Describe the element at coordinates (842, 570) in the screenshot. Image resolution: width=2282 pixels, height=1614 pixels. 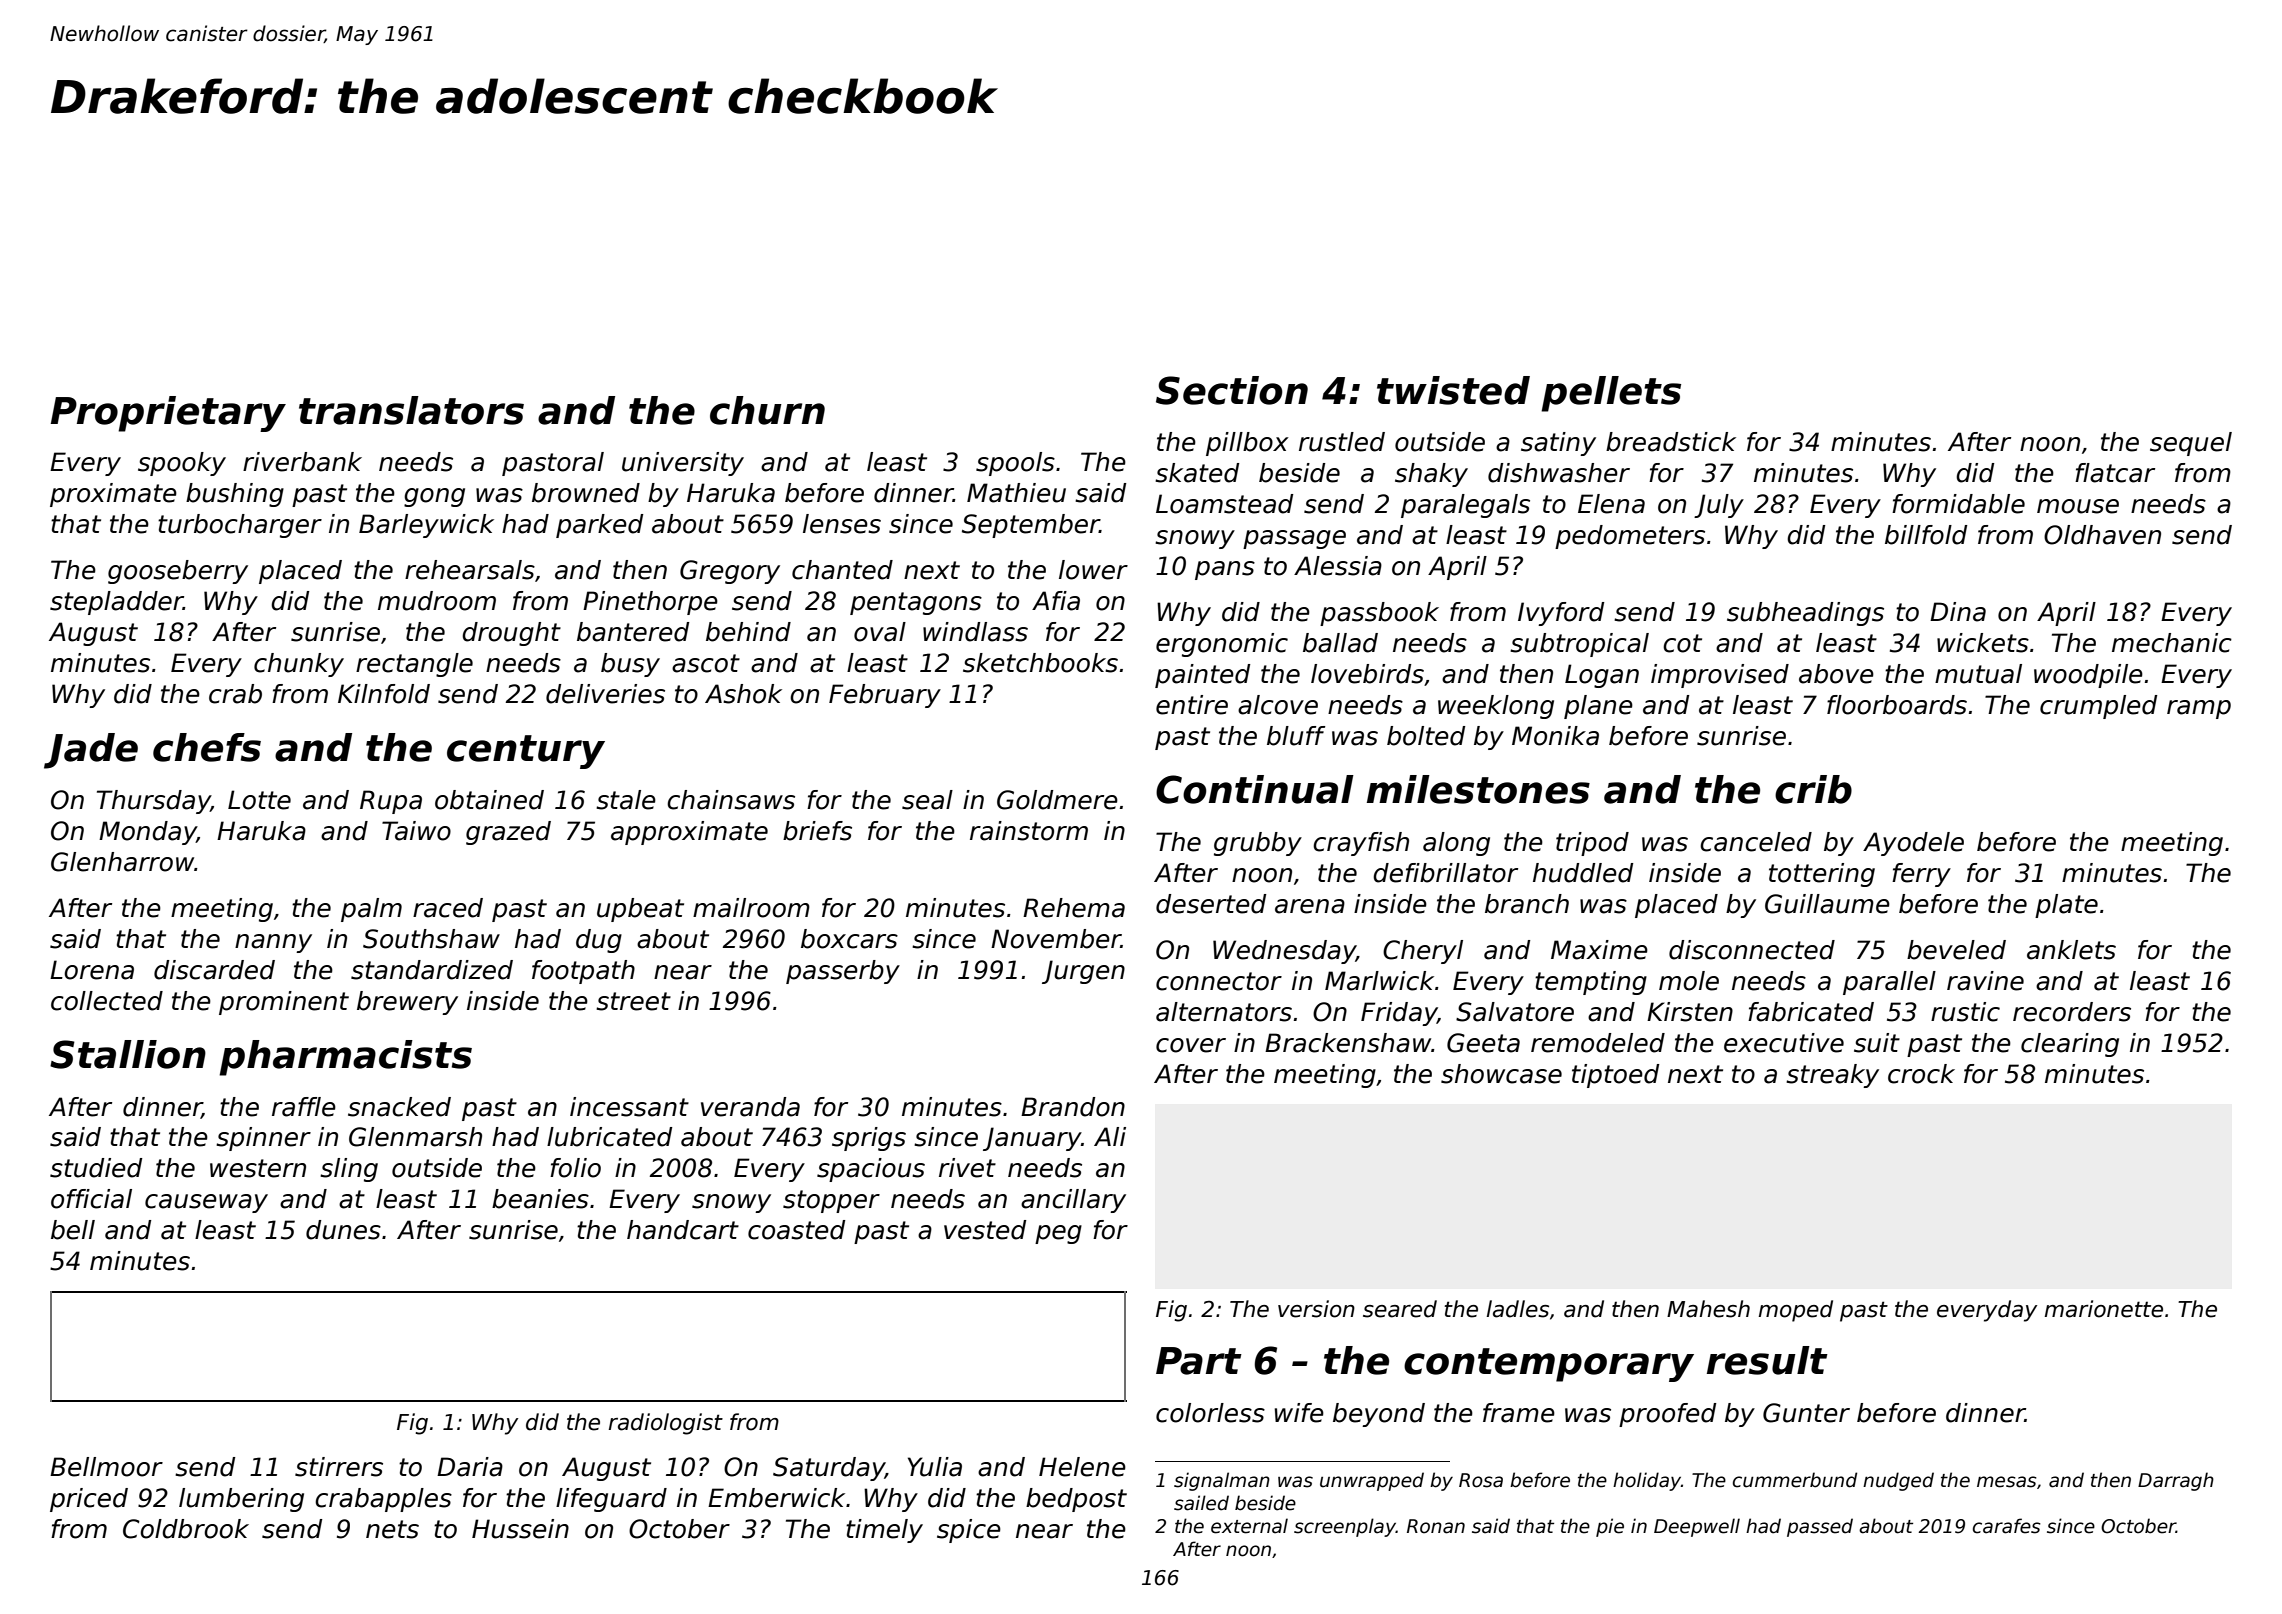
I see `chanted` at that location.
